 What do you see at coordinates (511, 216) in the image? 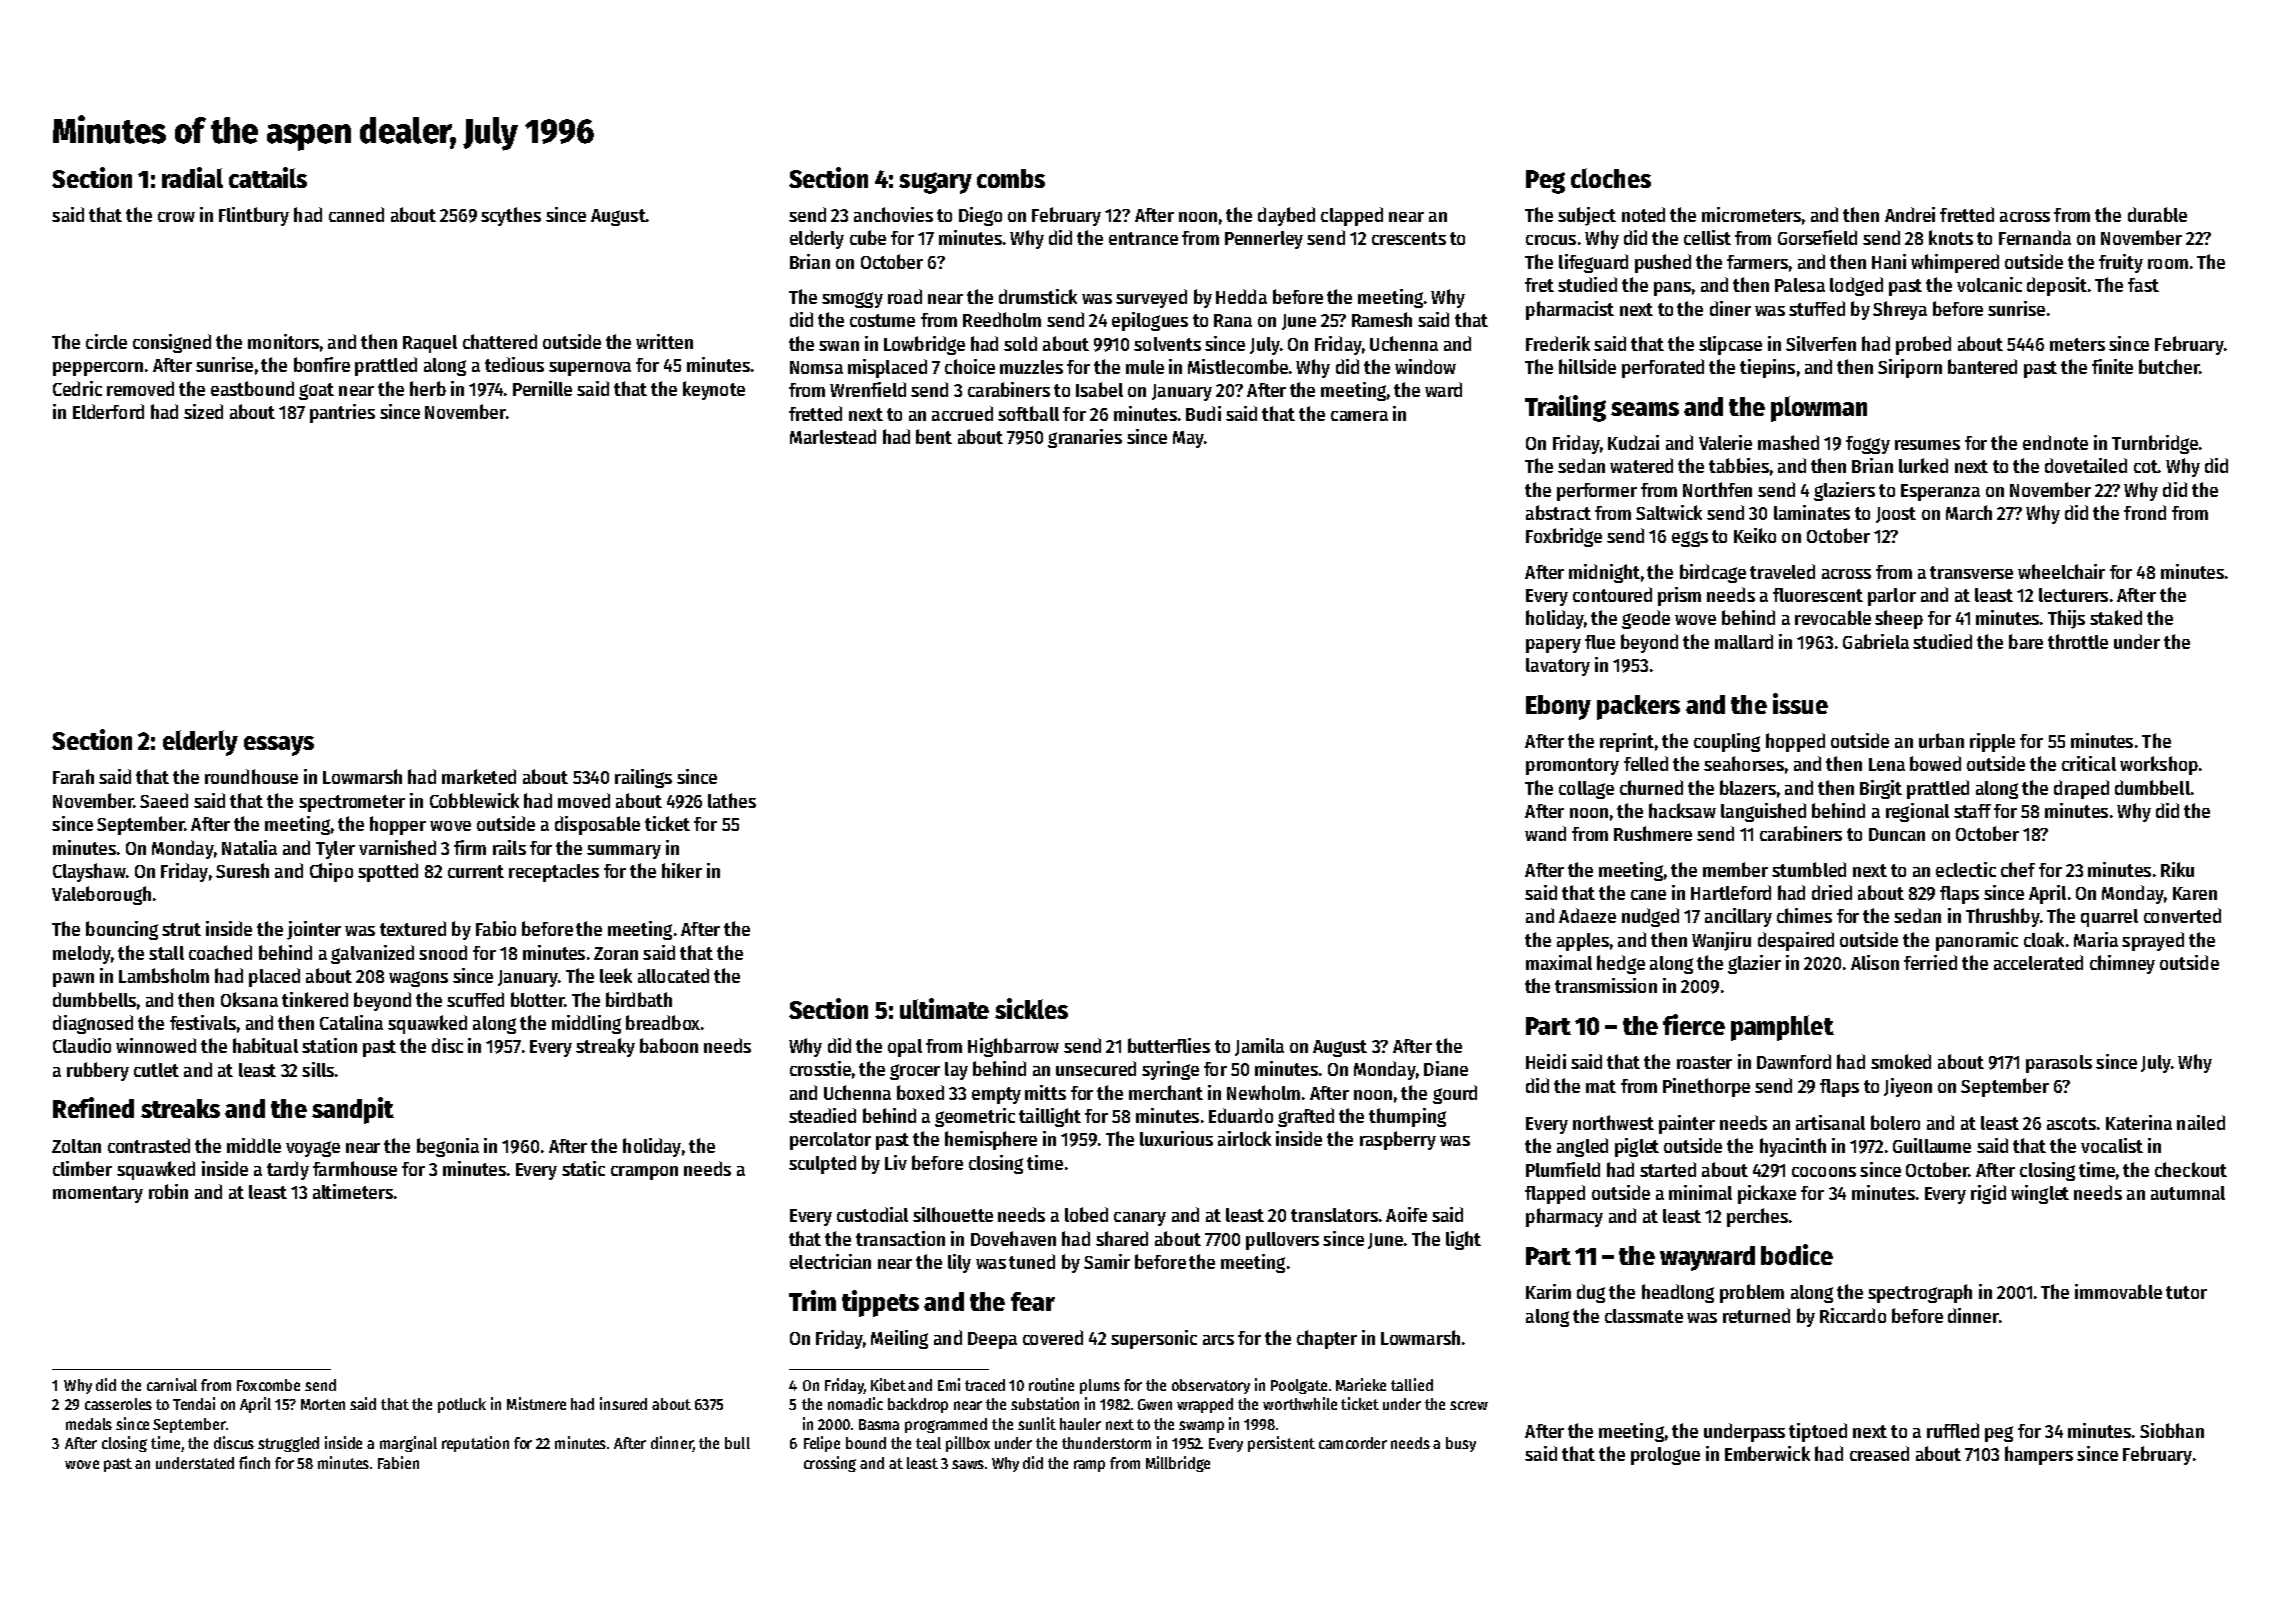
I see `scythes` at bounding box center [511, 216].
